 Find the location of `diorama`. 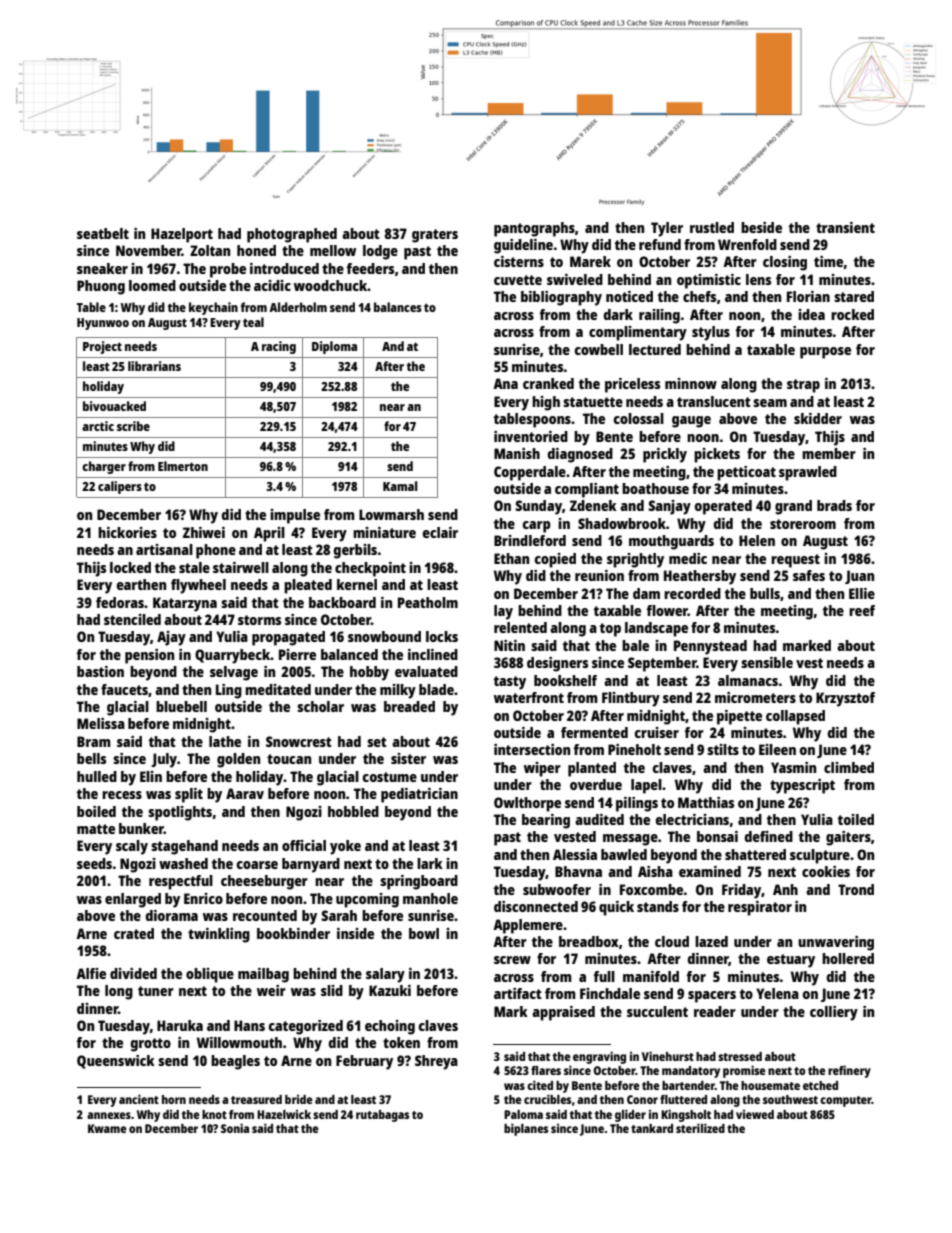

diorama is located at coordinates (172, 915).
